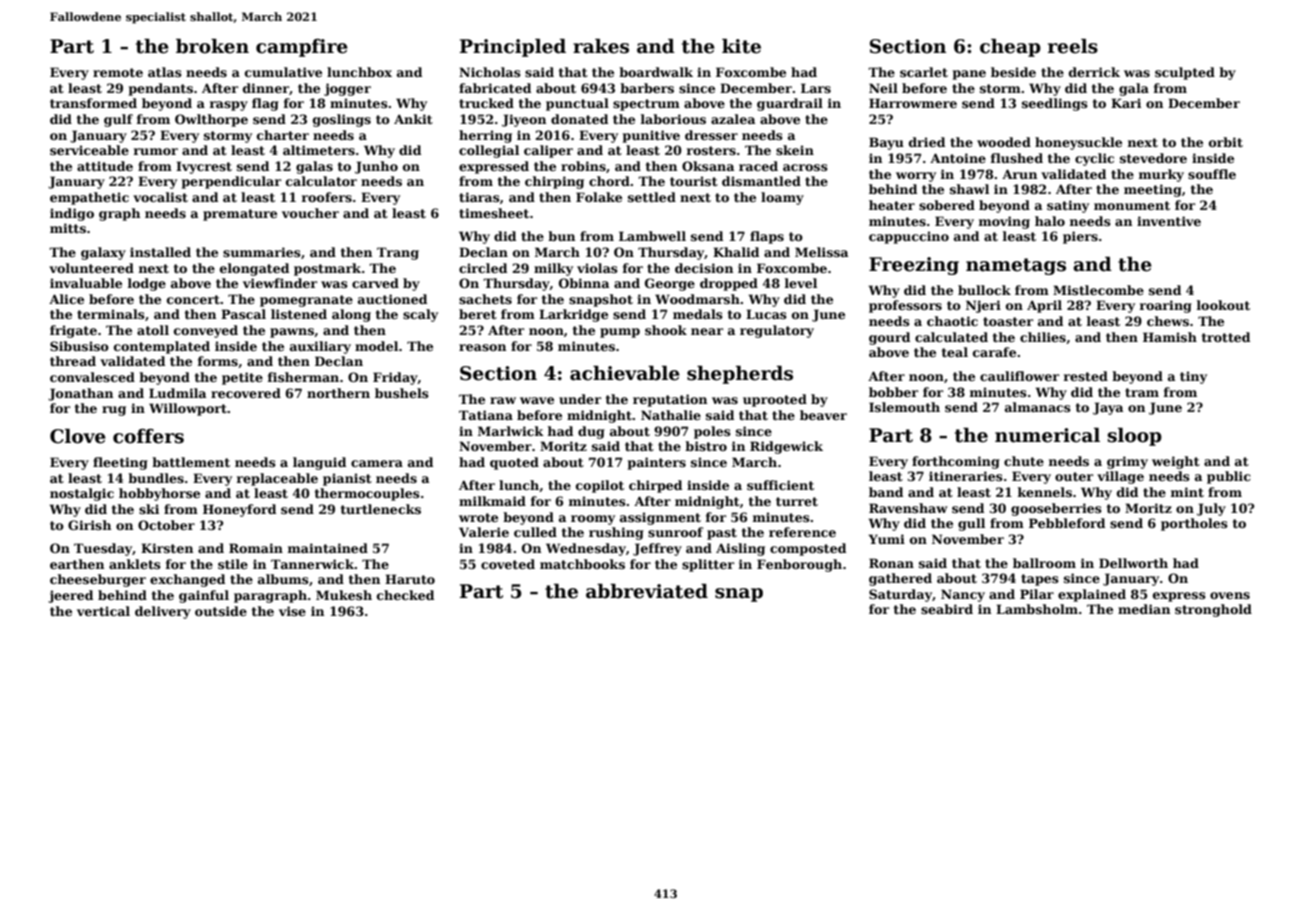  What do you see at coordinates (212, 46) in the screenshot?
I see `broken` at bounding box center [212, 46].
